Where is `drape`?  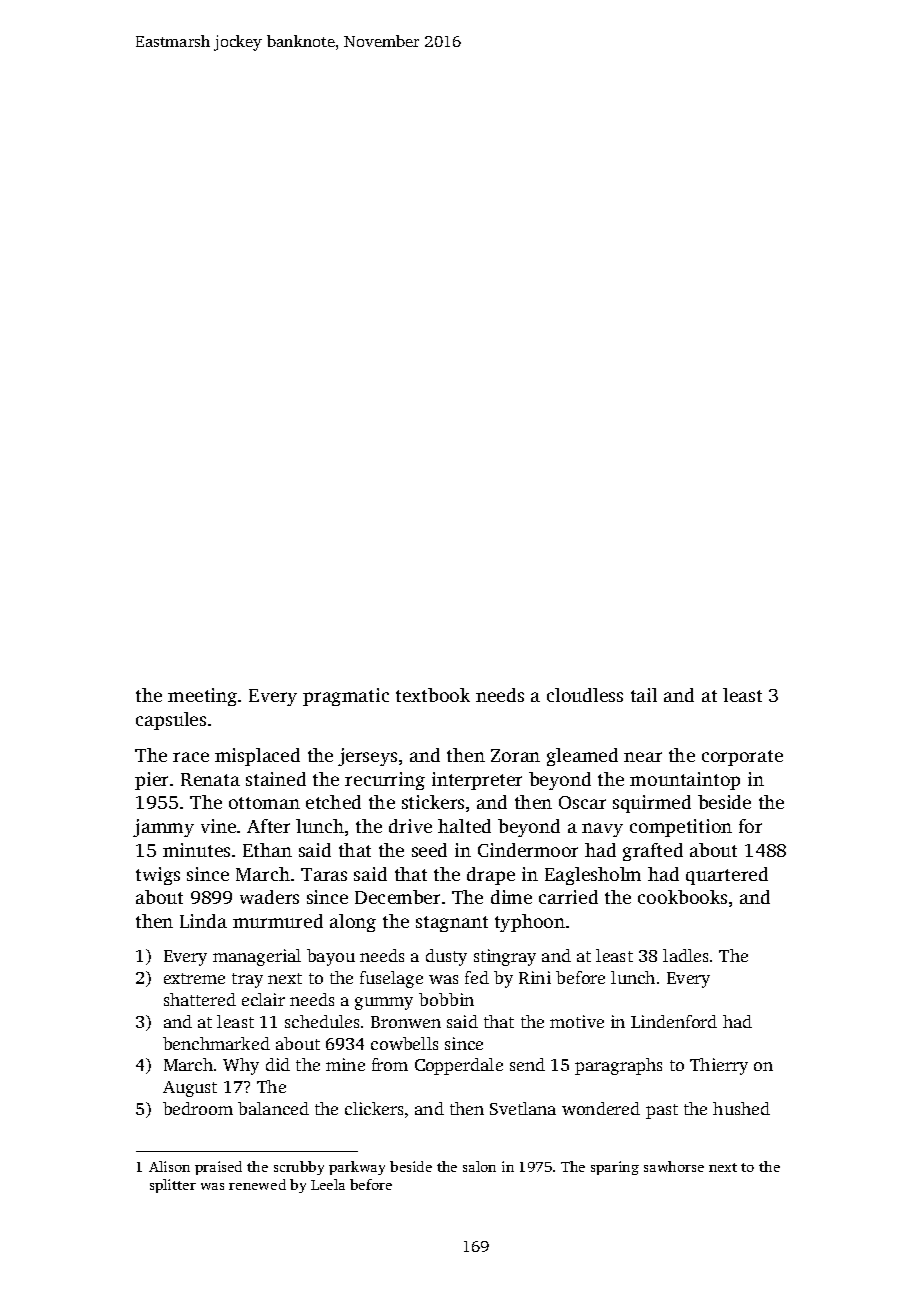 drape is located at coordinates (491, 876).
